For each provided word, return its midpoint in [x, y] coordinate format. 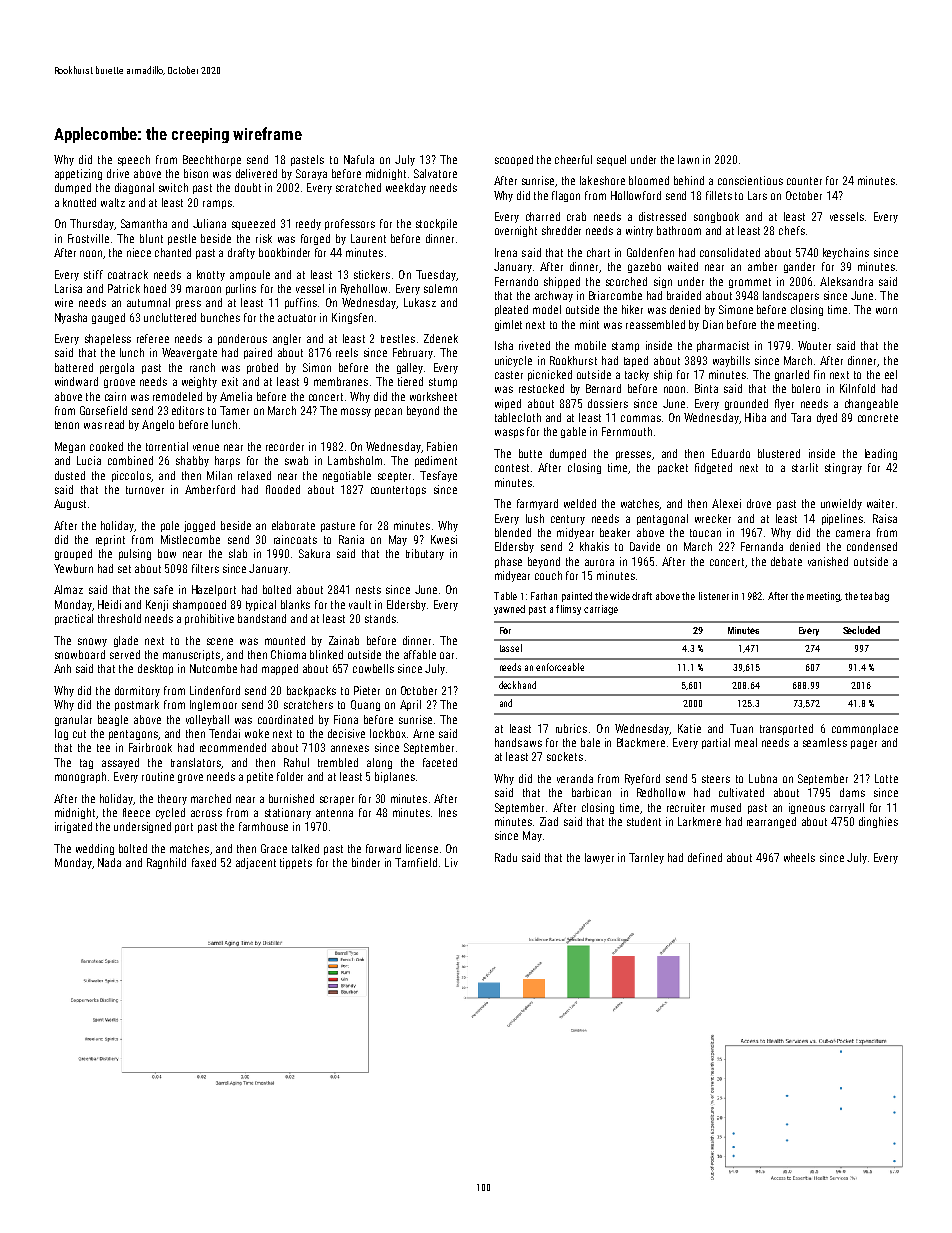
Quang [365, 705]
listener [714, 596]
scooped [514, 160]
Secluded [861, 630]
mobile [590, 345]
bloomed [649, 180]
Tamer [234, 410]
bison [196, 173]
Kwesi [444, 539]
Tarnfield [416, 862]
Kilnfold [857, 388]
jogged [199, 526]
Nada [109, 862]
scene [220, 641]
